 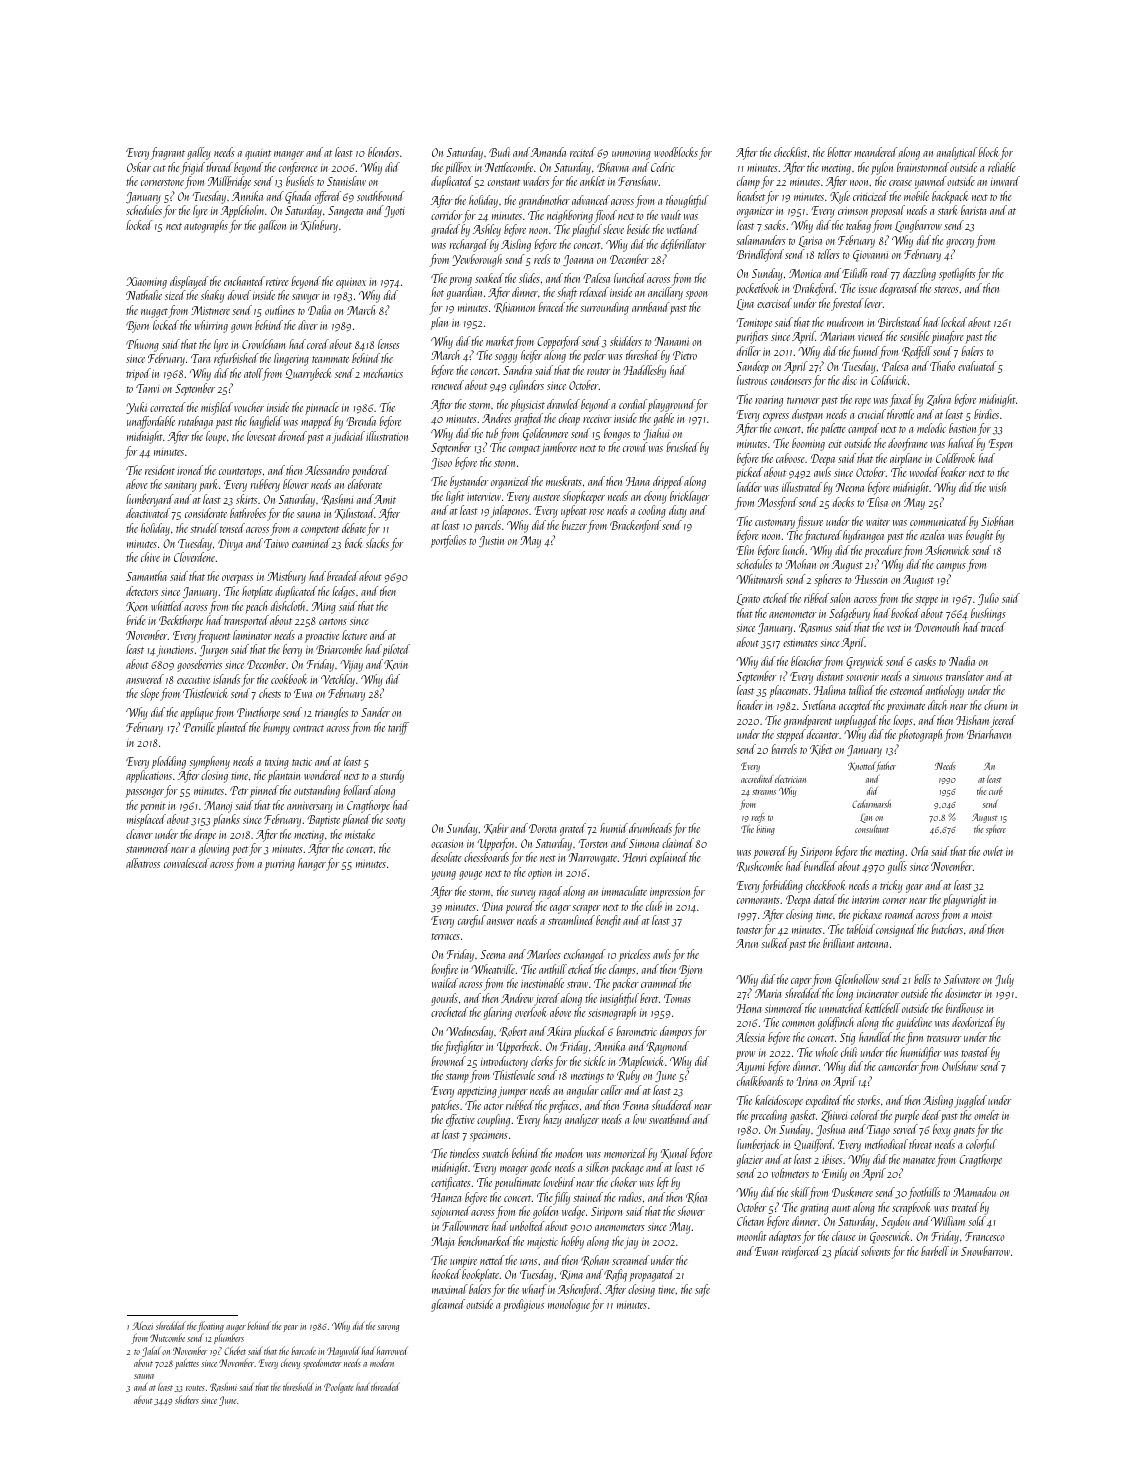 What do you see at coordinates (957, 153) in the page?
I see `analytical` at bounding box center [957, 153].
